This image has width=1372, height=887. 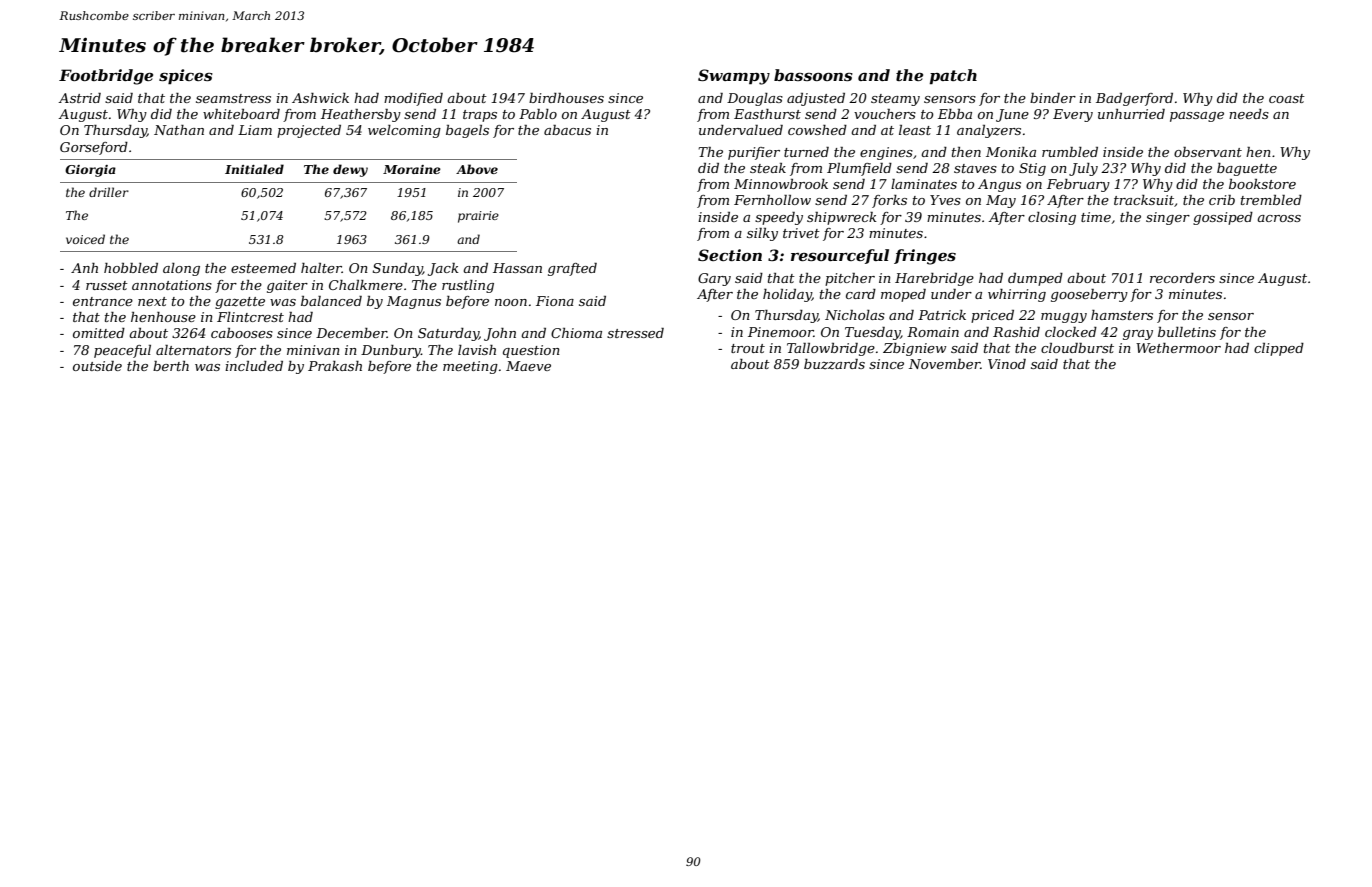 I want to click on Douglas, so click(x=755, y=99).
